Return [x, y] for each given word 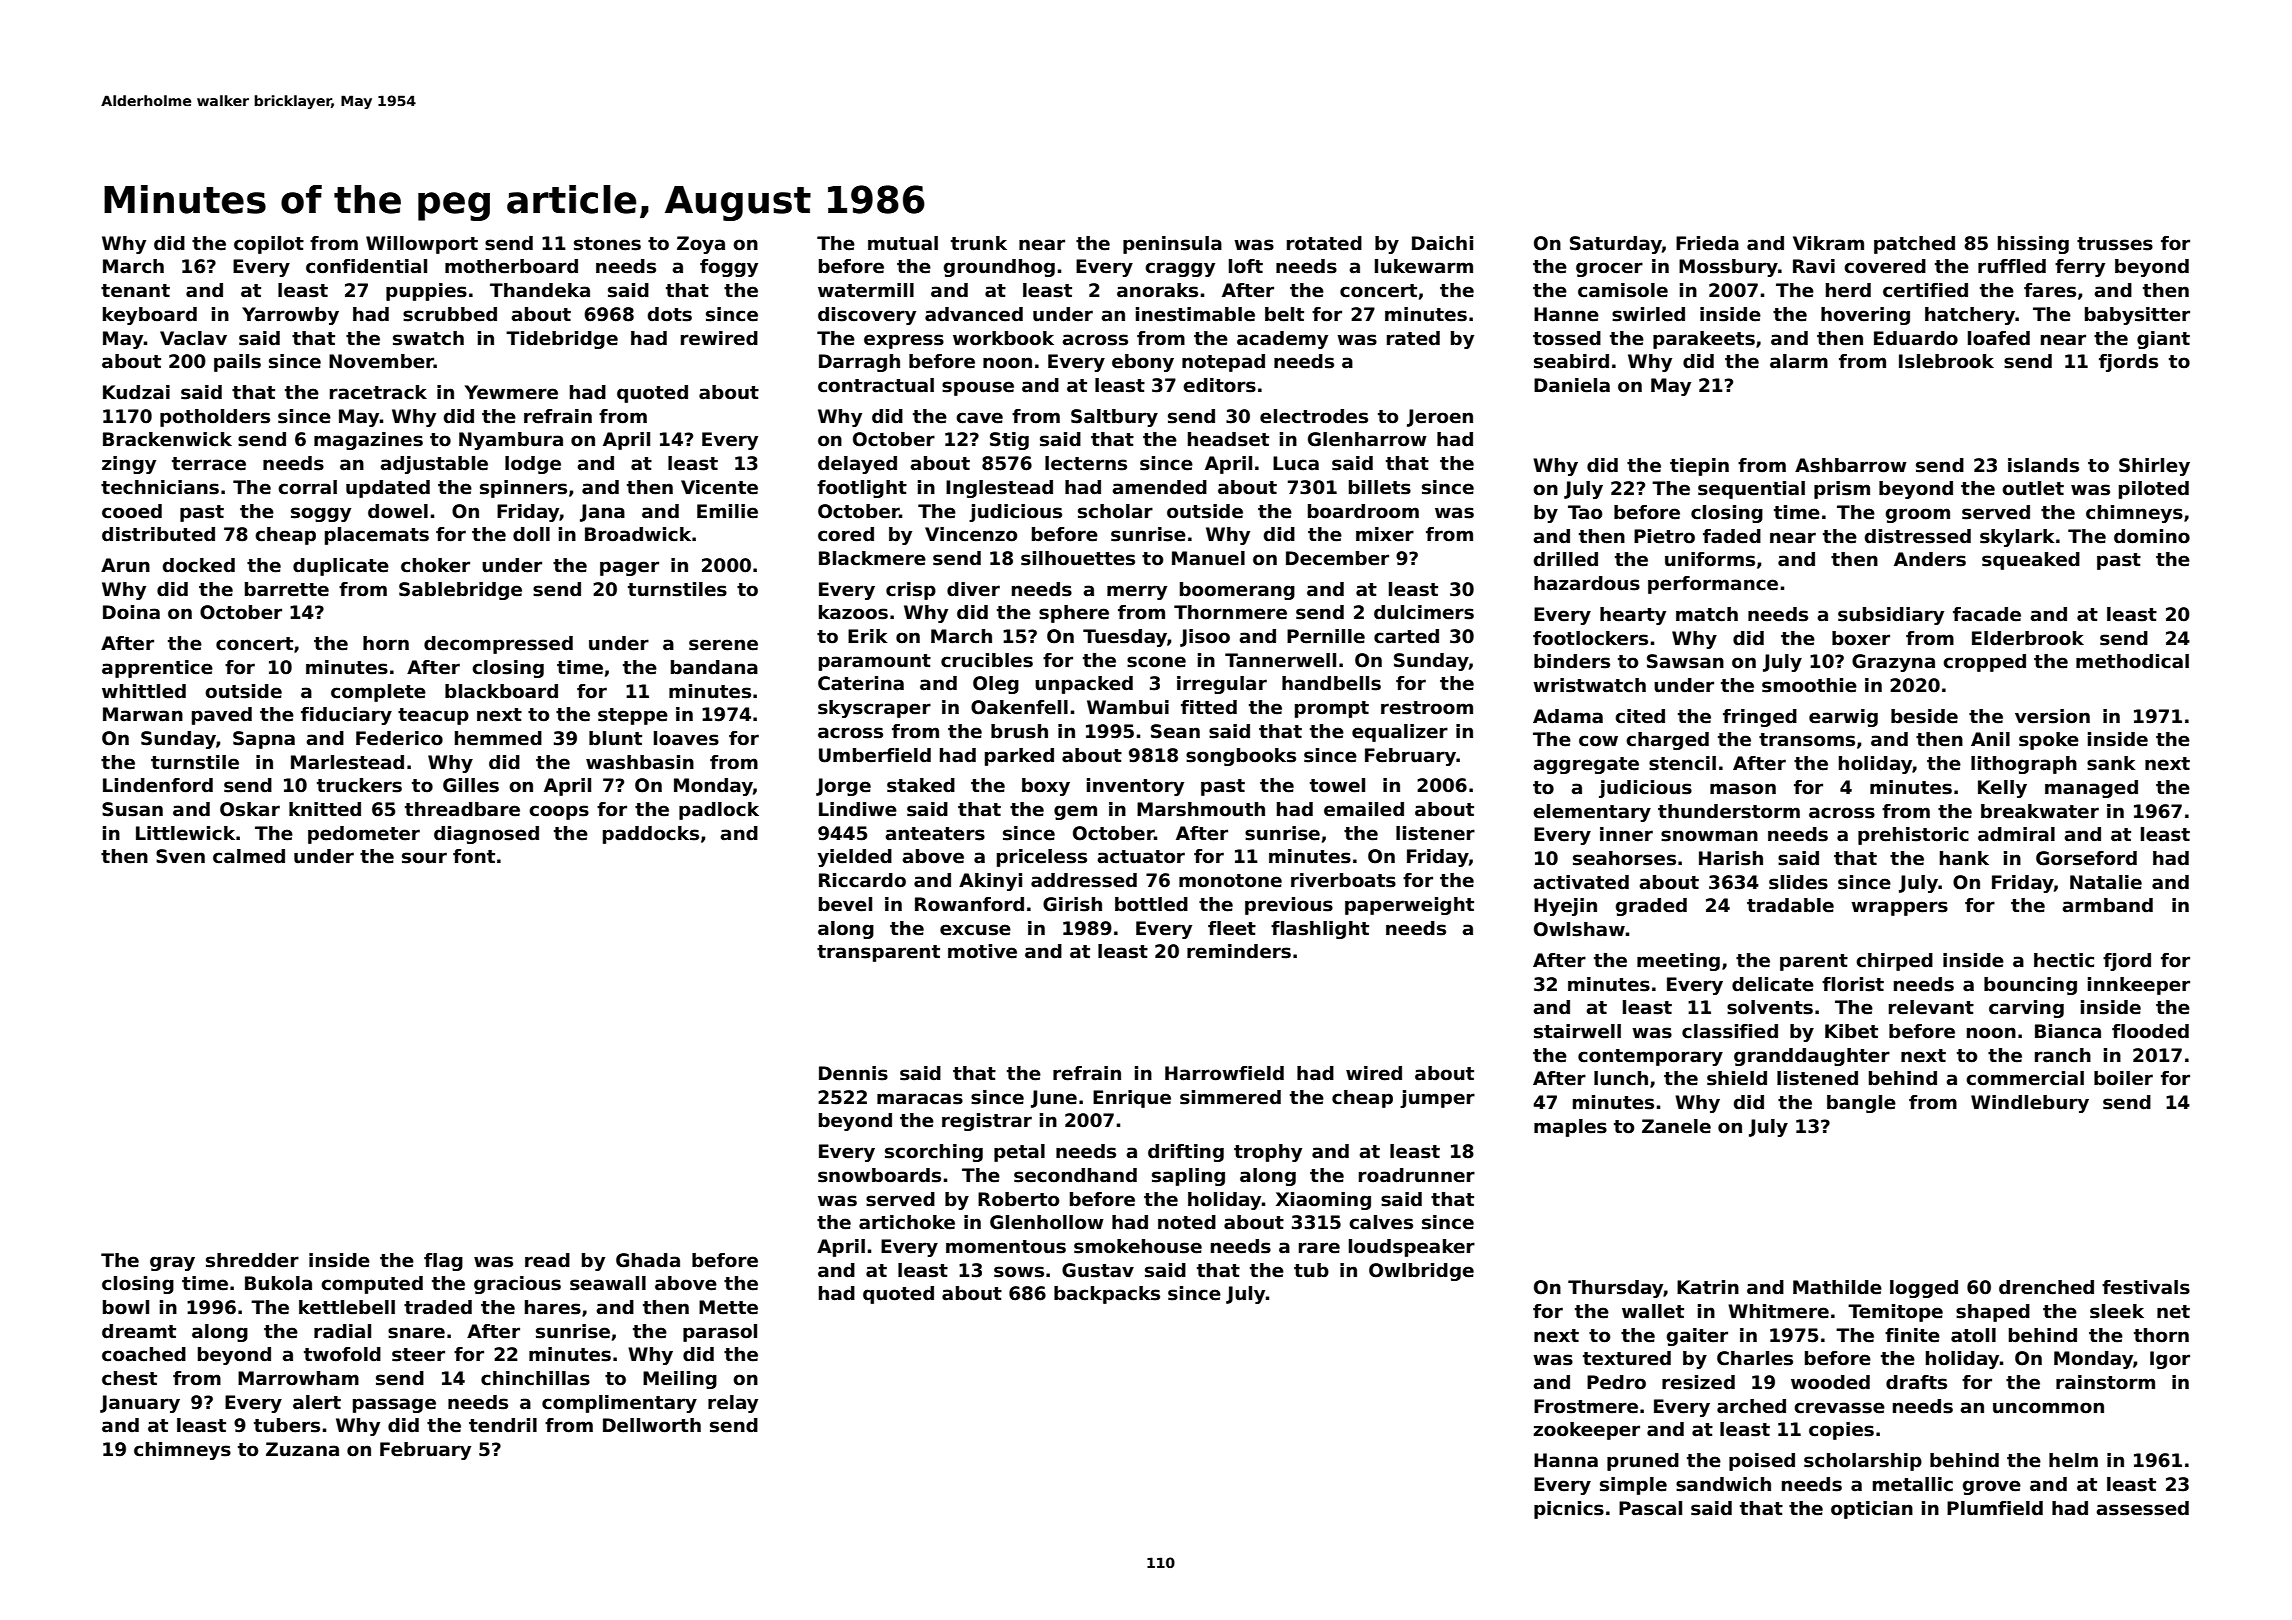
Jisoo [1205, 638]
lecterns [1086, 463]
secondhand [1075, 1175]
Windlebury [2030, 1104]
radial [342, 1331]
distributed [158, 534]
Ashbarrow [1851, 465]
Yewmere [511, 392]
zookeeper [1586, 1431]
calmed [249, 856]
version [2052, 716]
